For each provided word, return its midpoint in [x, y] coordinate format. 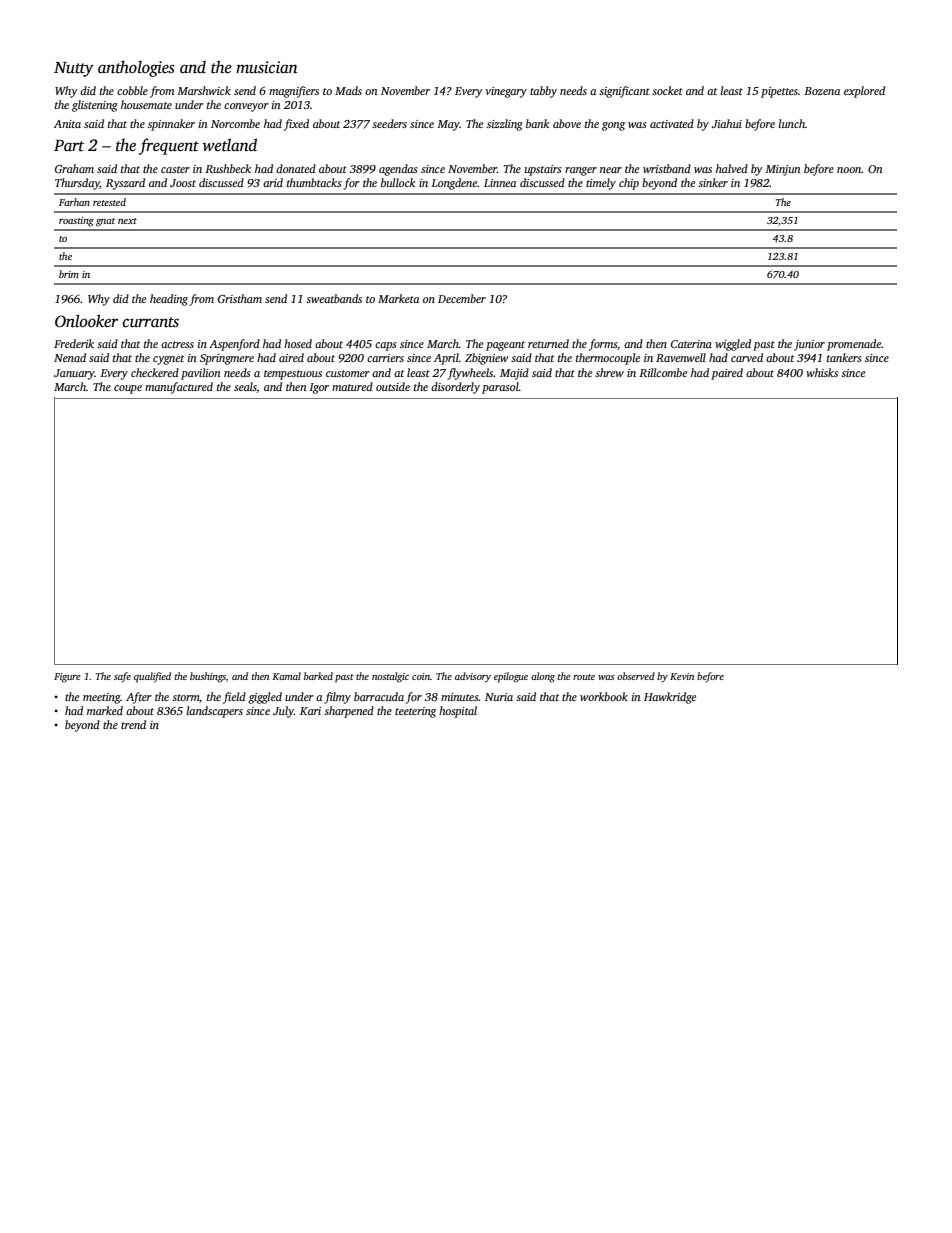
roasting [76, 222]
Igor [319, 388]
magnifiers [294, 92]
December [462, 298]
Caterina [691, 344]
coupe [128, 389]
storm [186, 698]
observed [636, 676]
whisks [822, 372]
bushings [208, 677]
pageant [505, 346]
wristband [667, 168]
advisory [473, 677]
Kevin [682, 676]
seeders [389, 123]
